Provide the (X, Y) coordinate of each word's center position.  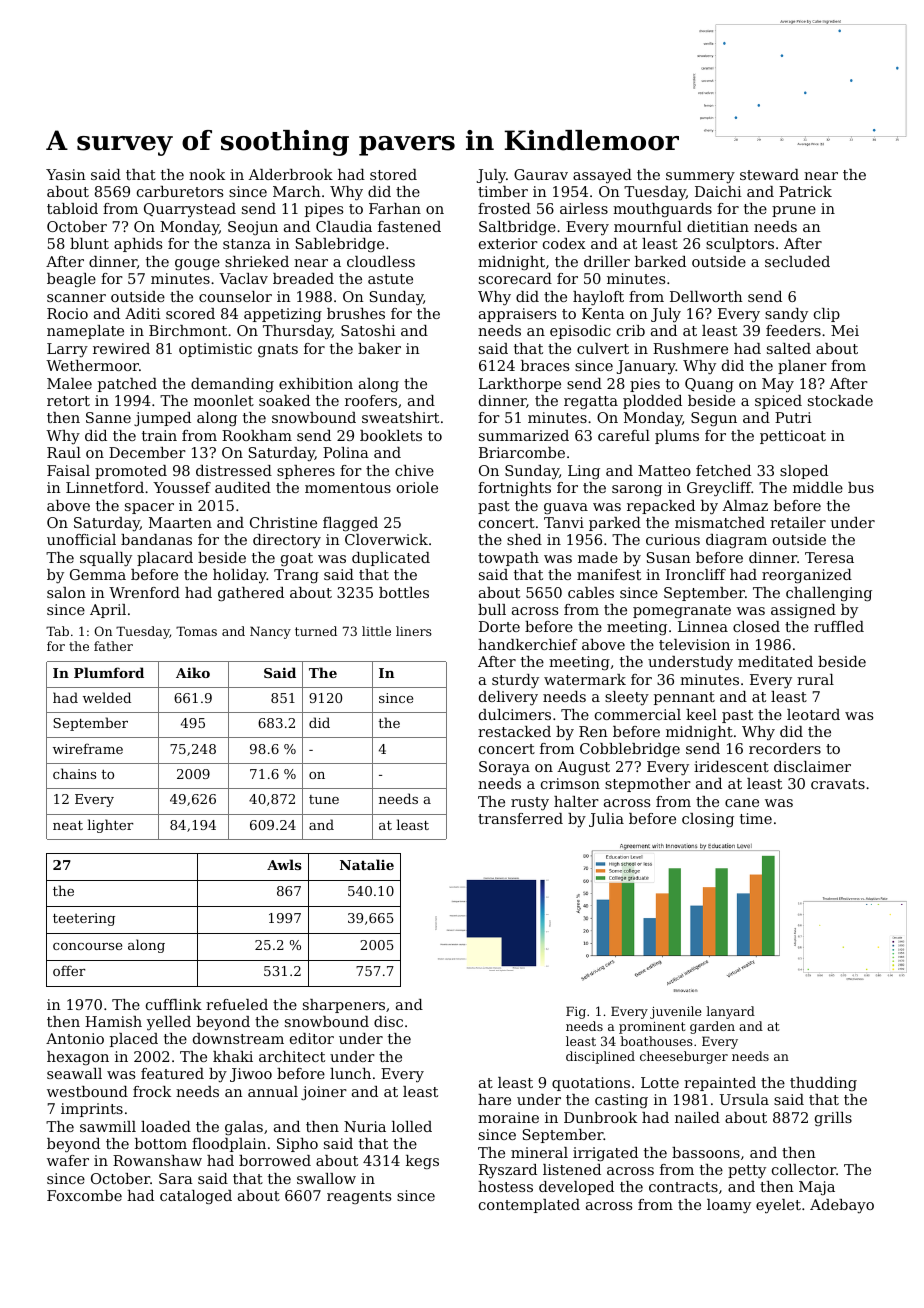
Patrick (805, 191)
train (159, 435)
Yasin (66, 174)
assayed (602, 176)
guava (566, 509)
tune (324, 799)
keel (701, 714)
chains (74, 773)
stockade (840, 400)
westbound (87, 1091)
